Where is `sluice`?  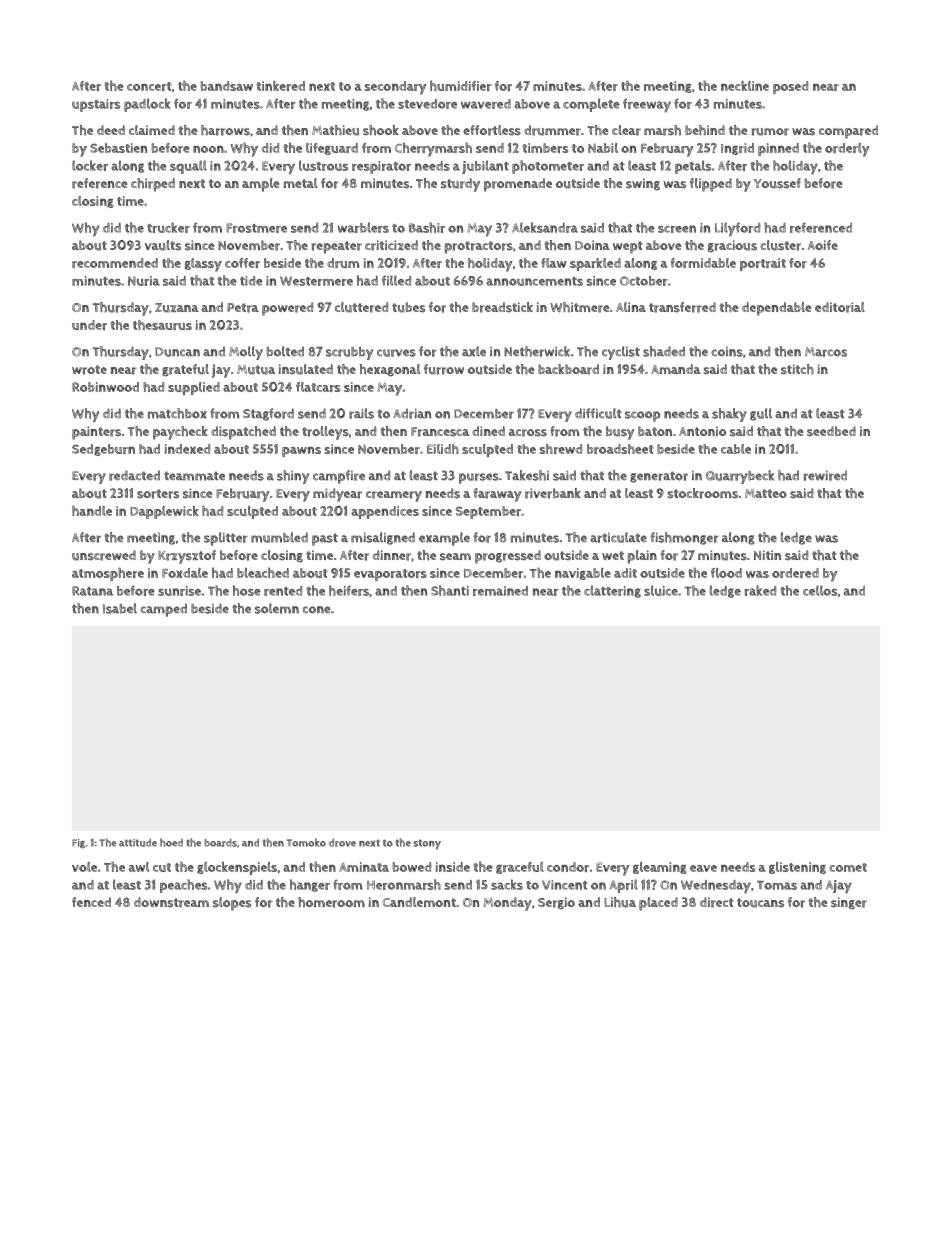 sluice is located at coordinates (661, 590).
